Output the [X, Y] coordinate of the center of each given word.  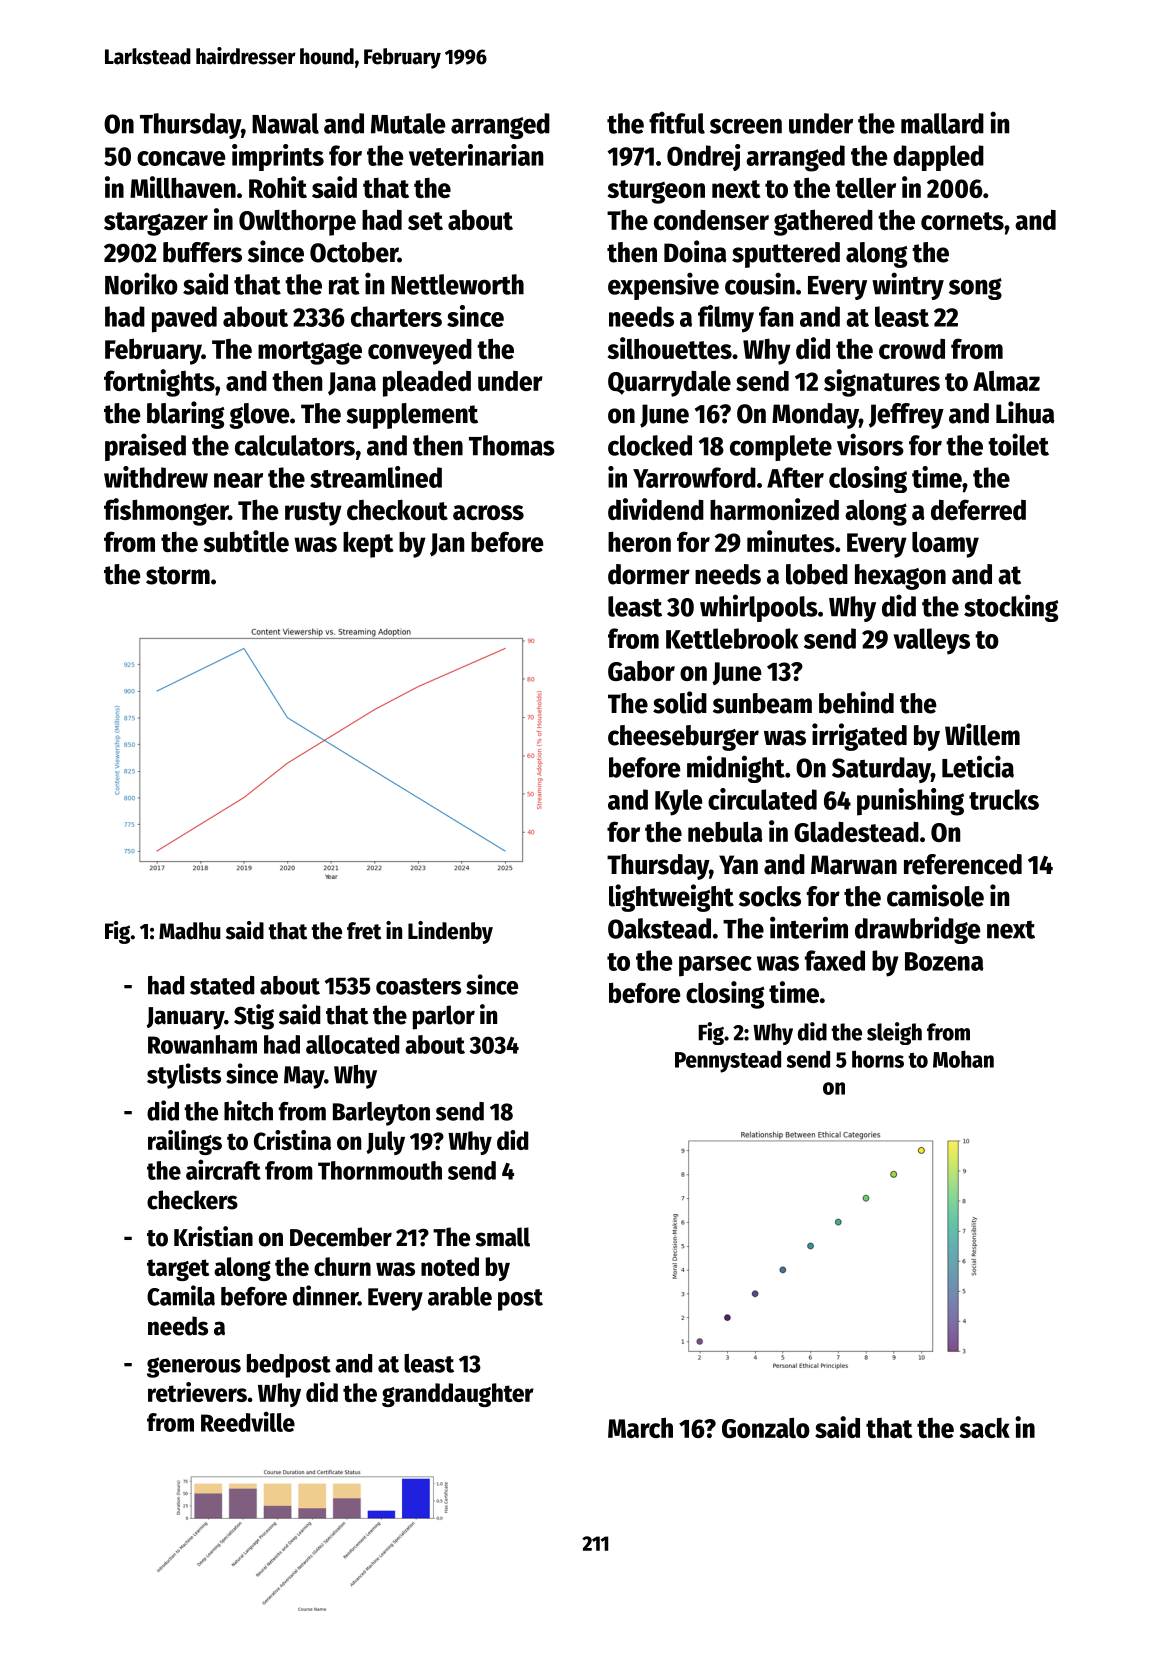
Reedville [248, 1421]
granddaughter [458, 1395]
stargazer [156, 224]
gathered [823, 222]
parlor [444, 1017]
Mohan [963, 1059]
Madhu [190, 931]
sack [985, 1428]
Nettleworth [457, 284]
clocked [650, 445]
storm [178, 575]
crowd [912, 349]
